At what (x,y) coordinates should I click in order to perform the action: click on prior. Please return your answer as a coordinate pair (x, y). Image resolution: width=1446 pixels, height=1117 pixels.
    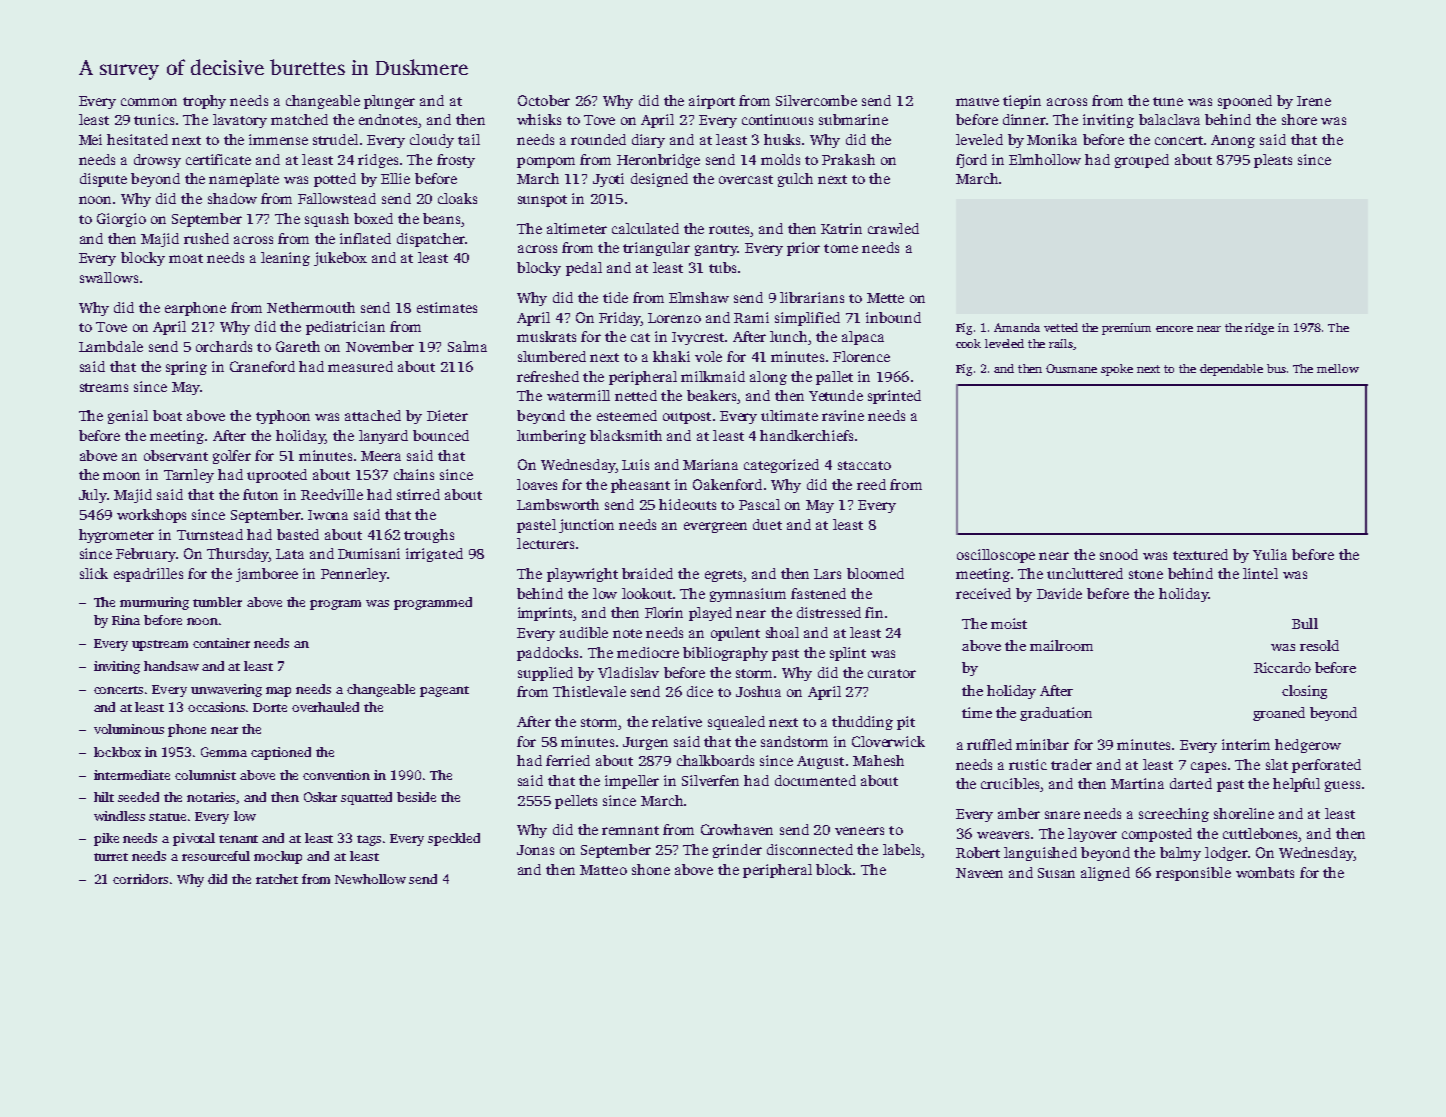
    Looking at the image, I should click on (803, 249).
